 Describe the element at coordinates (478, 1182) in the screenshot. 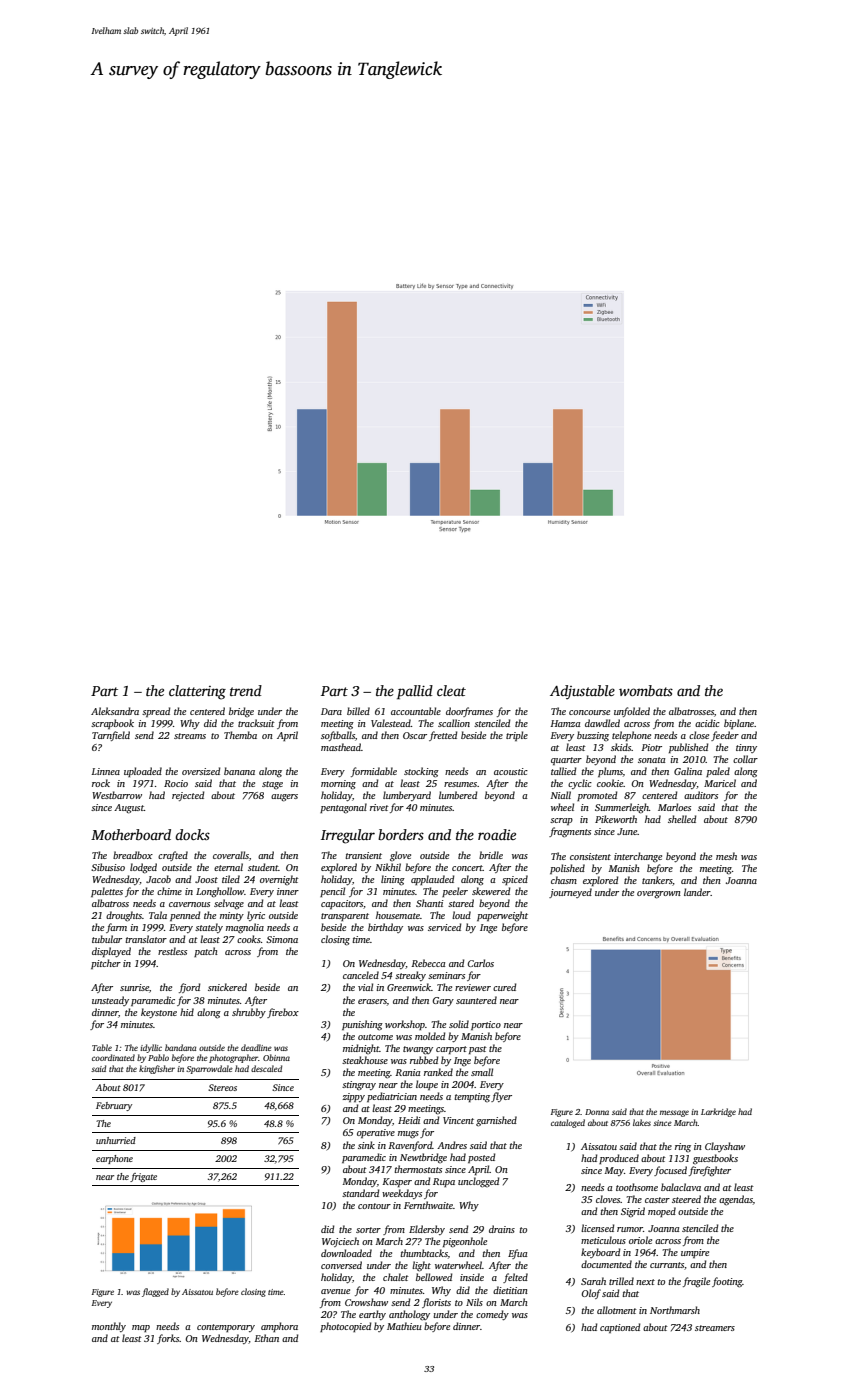

I see `unclogged` at that location.
